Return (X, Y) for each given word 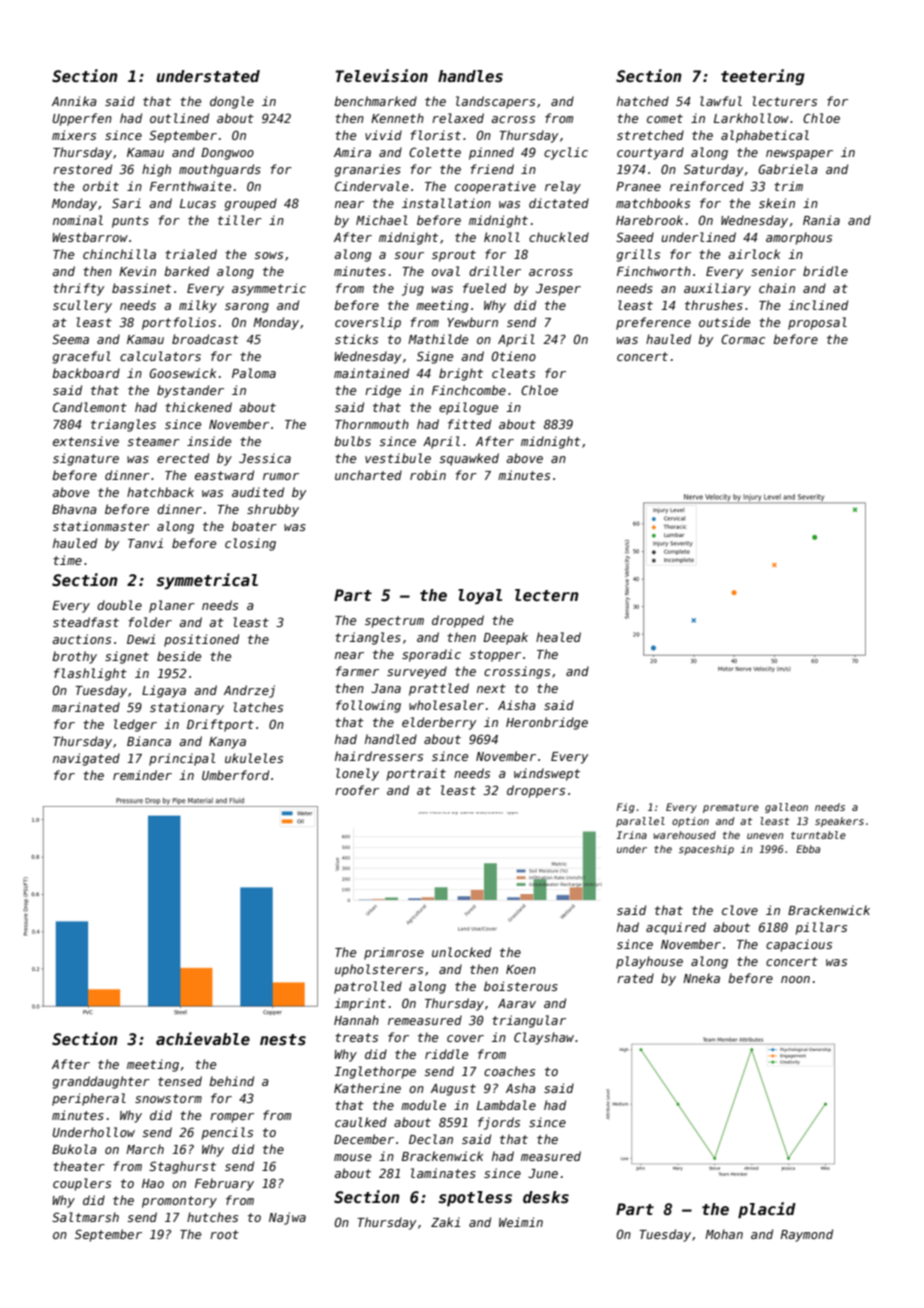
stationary (187, 708)
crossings (517, 672)
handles (470, 76)
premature (731, 808)
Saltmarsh (85, 1217)
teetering (763, 77)
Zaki (445, 1222)
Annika (74, 101)
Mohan (724, 1234)
